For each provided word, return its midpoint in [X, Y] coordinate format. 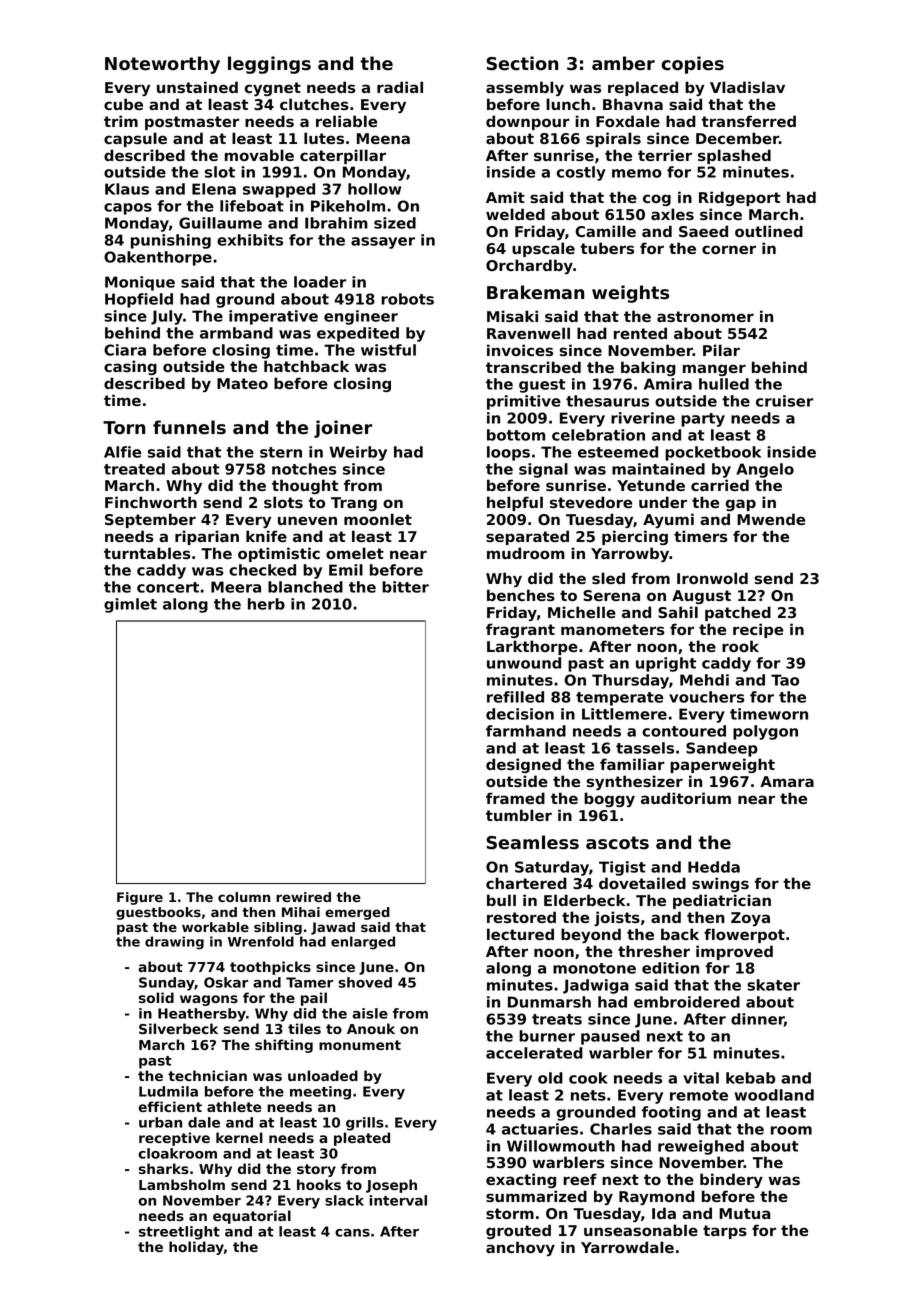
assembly [525, 88]
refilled [515, 697]
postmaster [192, 123]
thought [305, 486]
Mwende [771, 519]
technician [207, 1075]
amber [623, 63]
